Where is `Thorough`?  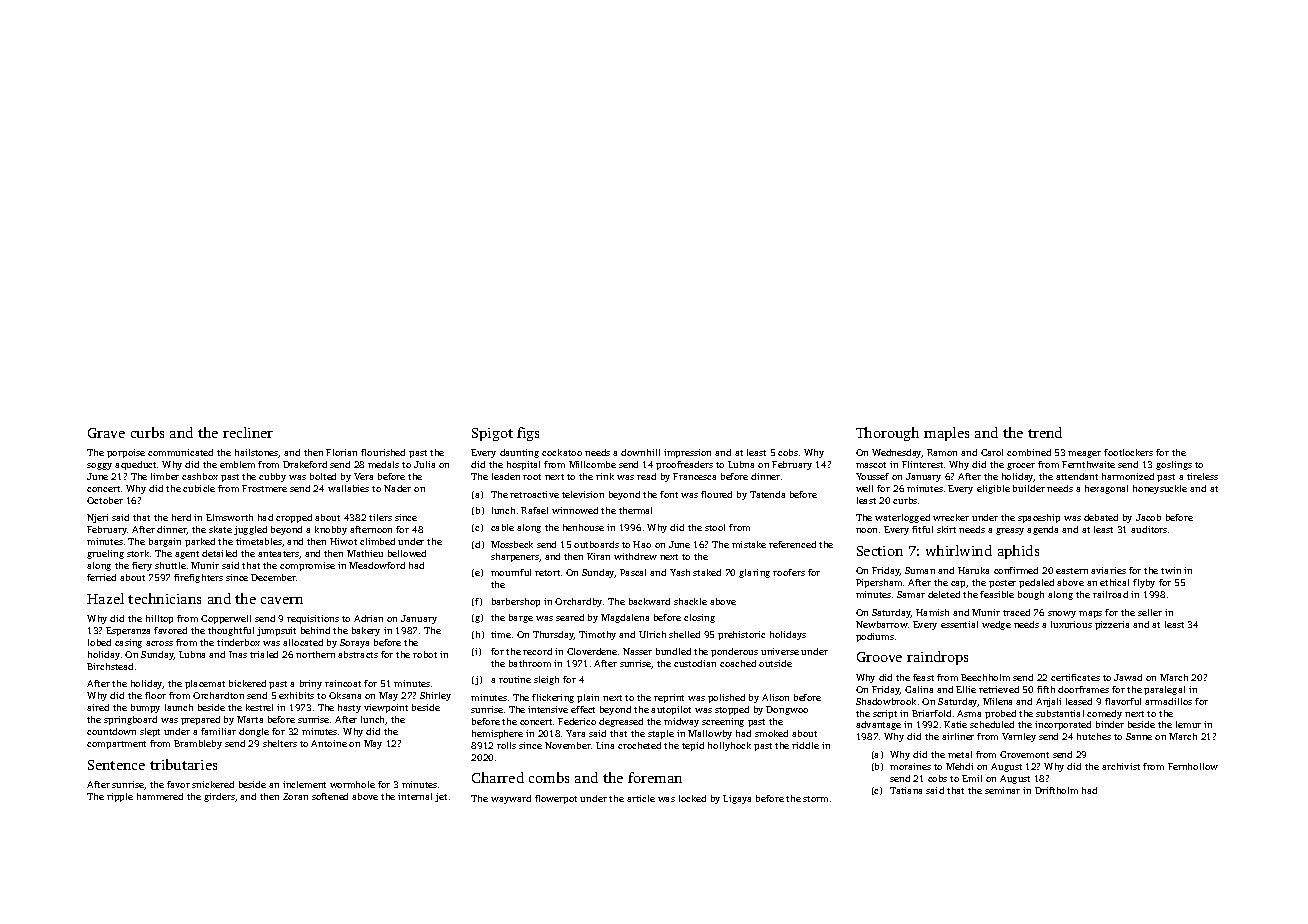 Thorough is located at coordinates (887, 434).
